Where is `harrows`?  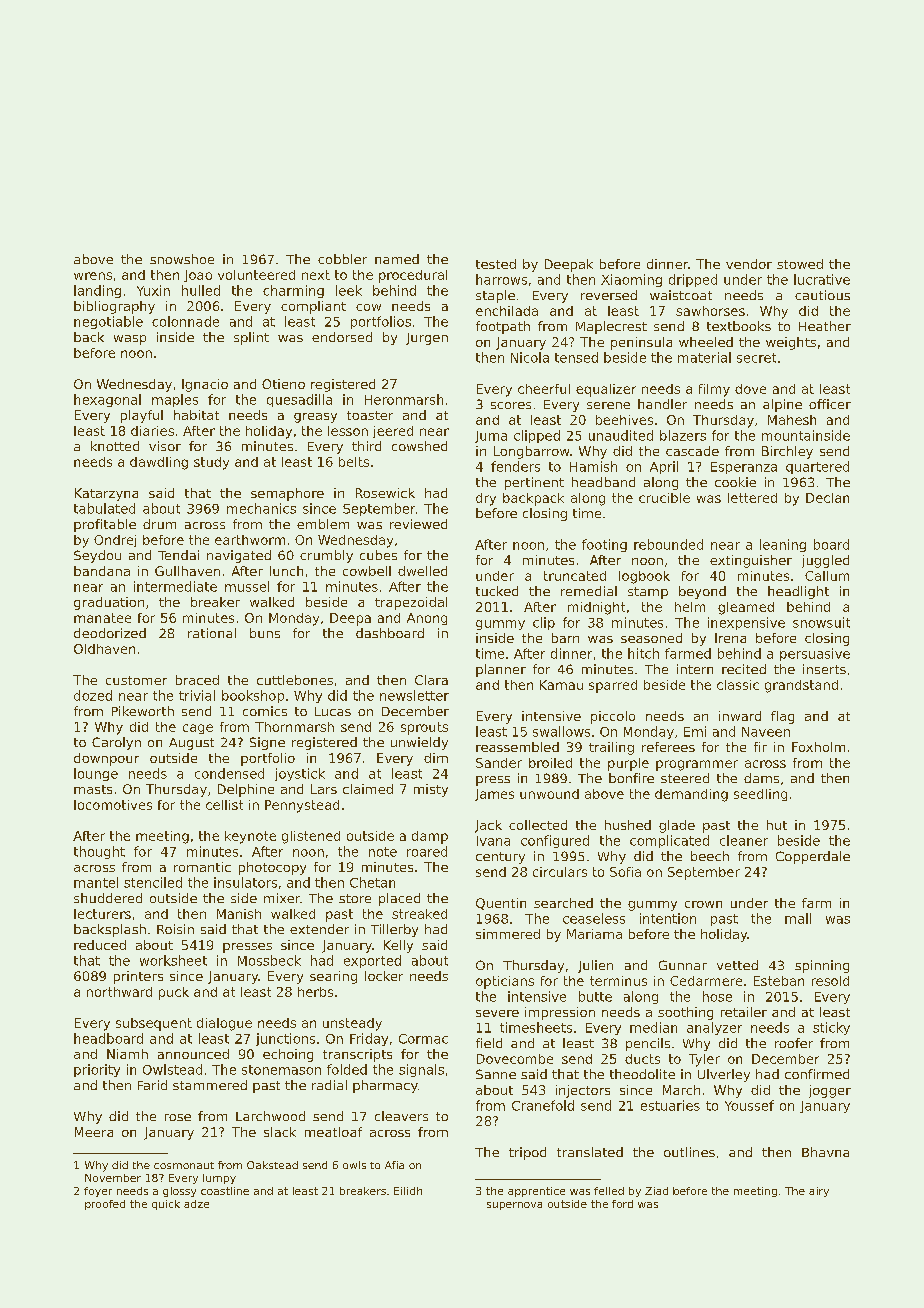
harrows is located at coordinates (501, 279).
